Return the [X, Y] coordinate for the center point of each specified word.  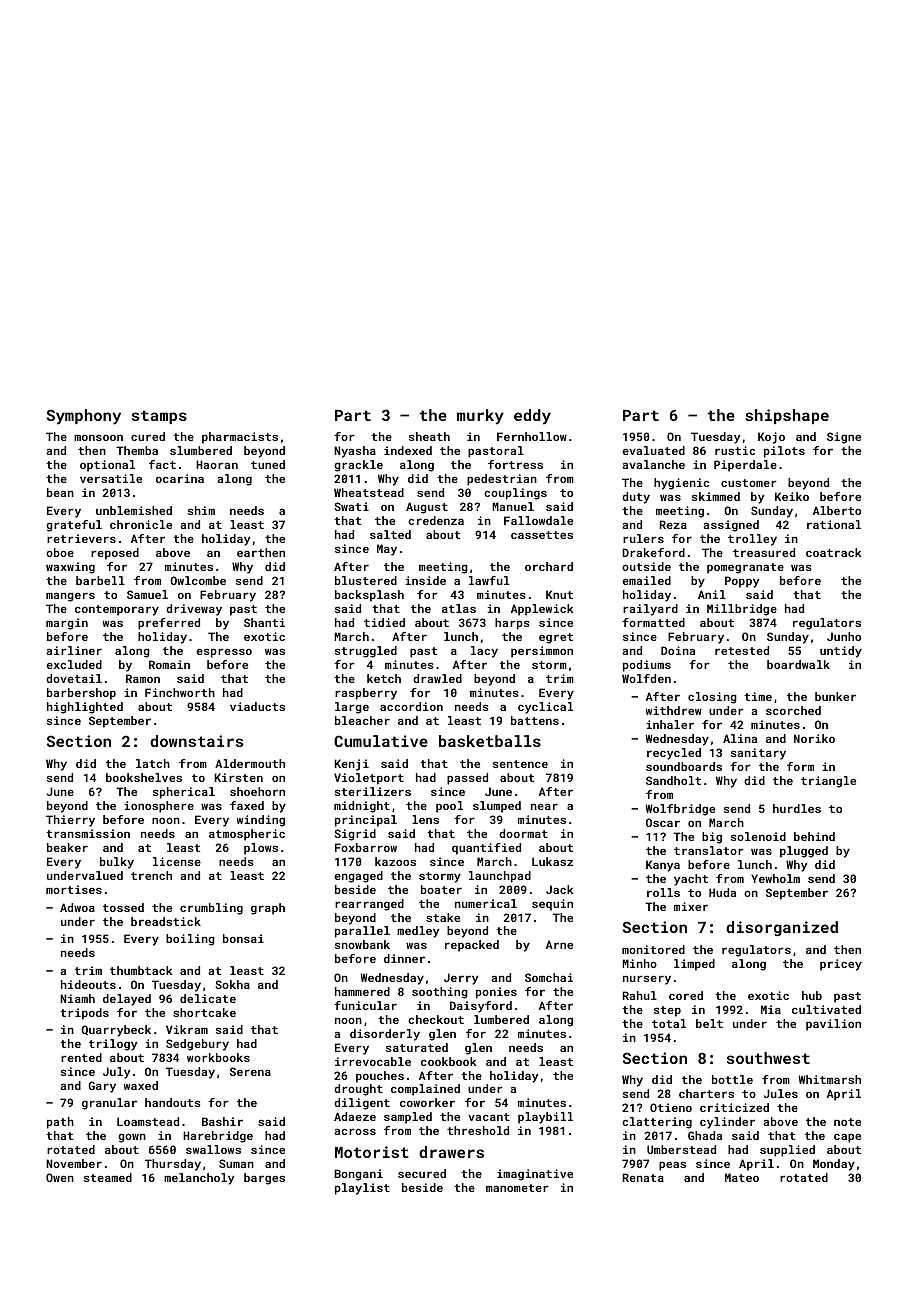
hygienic [681, 484]
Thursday [173, 1165]
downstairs [196, 741]
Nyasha [355, 452]
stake [443, 917]
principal [366, 821]
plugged [804, 852]
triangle [828, 782]
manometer [517, 1188]
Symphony [84, 417]
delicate [208, 998]
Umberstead [681, 1149]
